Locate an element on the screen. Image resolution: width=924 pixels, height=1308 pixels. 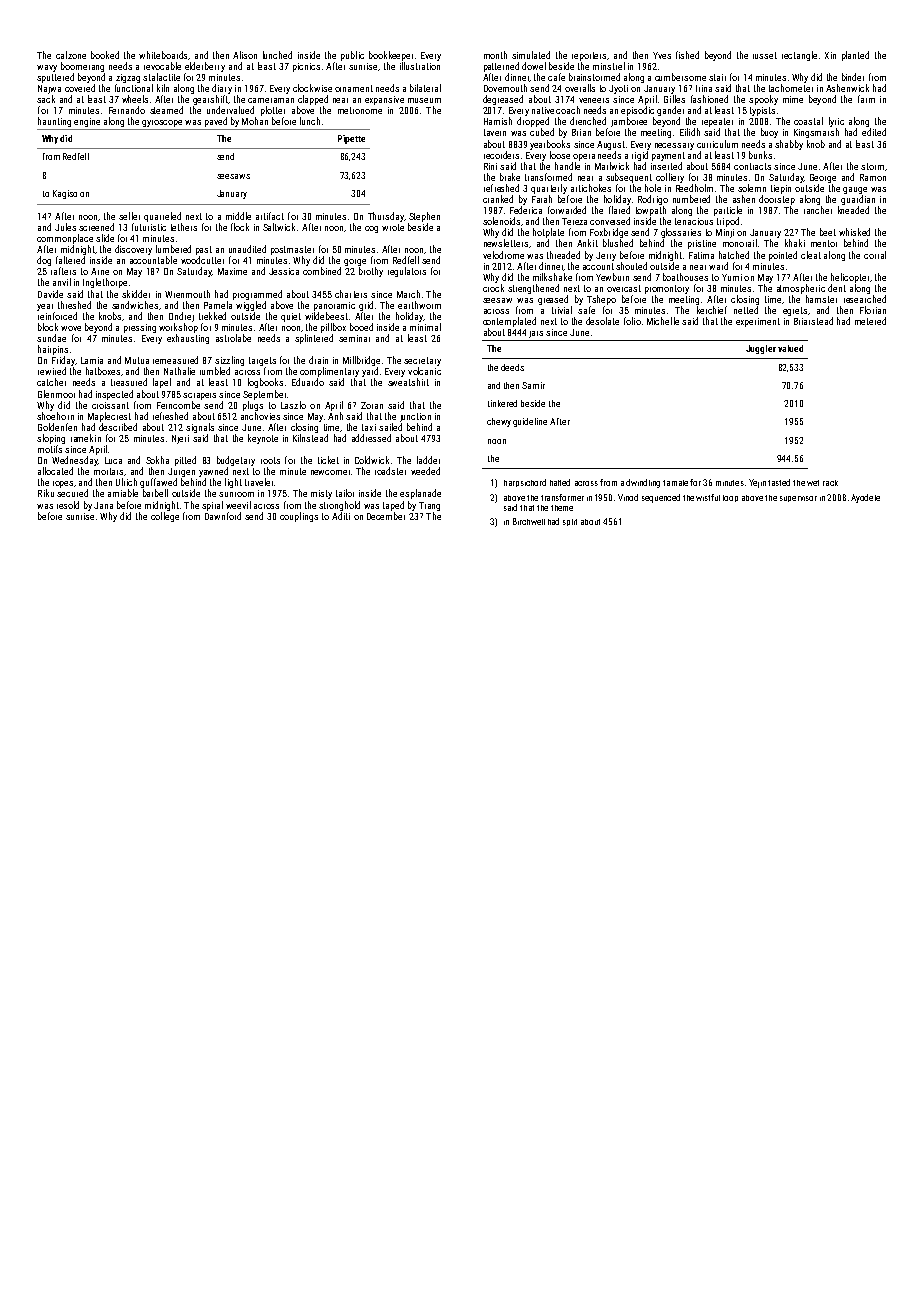
russet is located at coordinates (765, 55).
